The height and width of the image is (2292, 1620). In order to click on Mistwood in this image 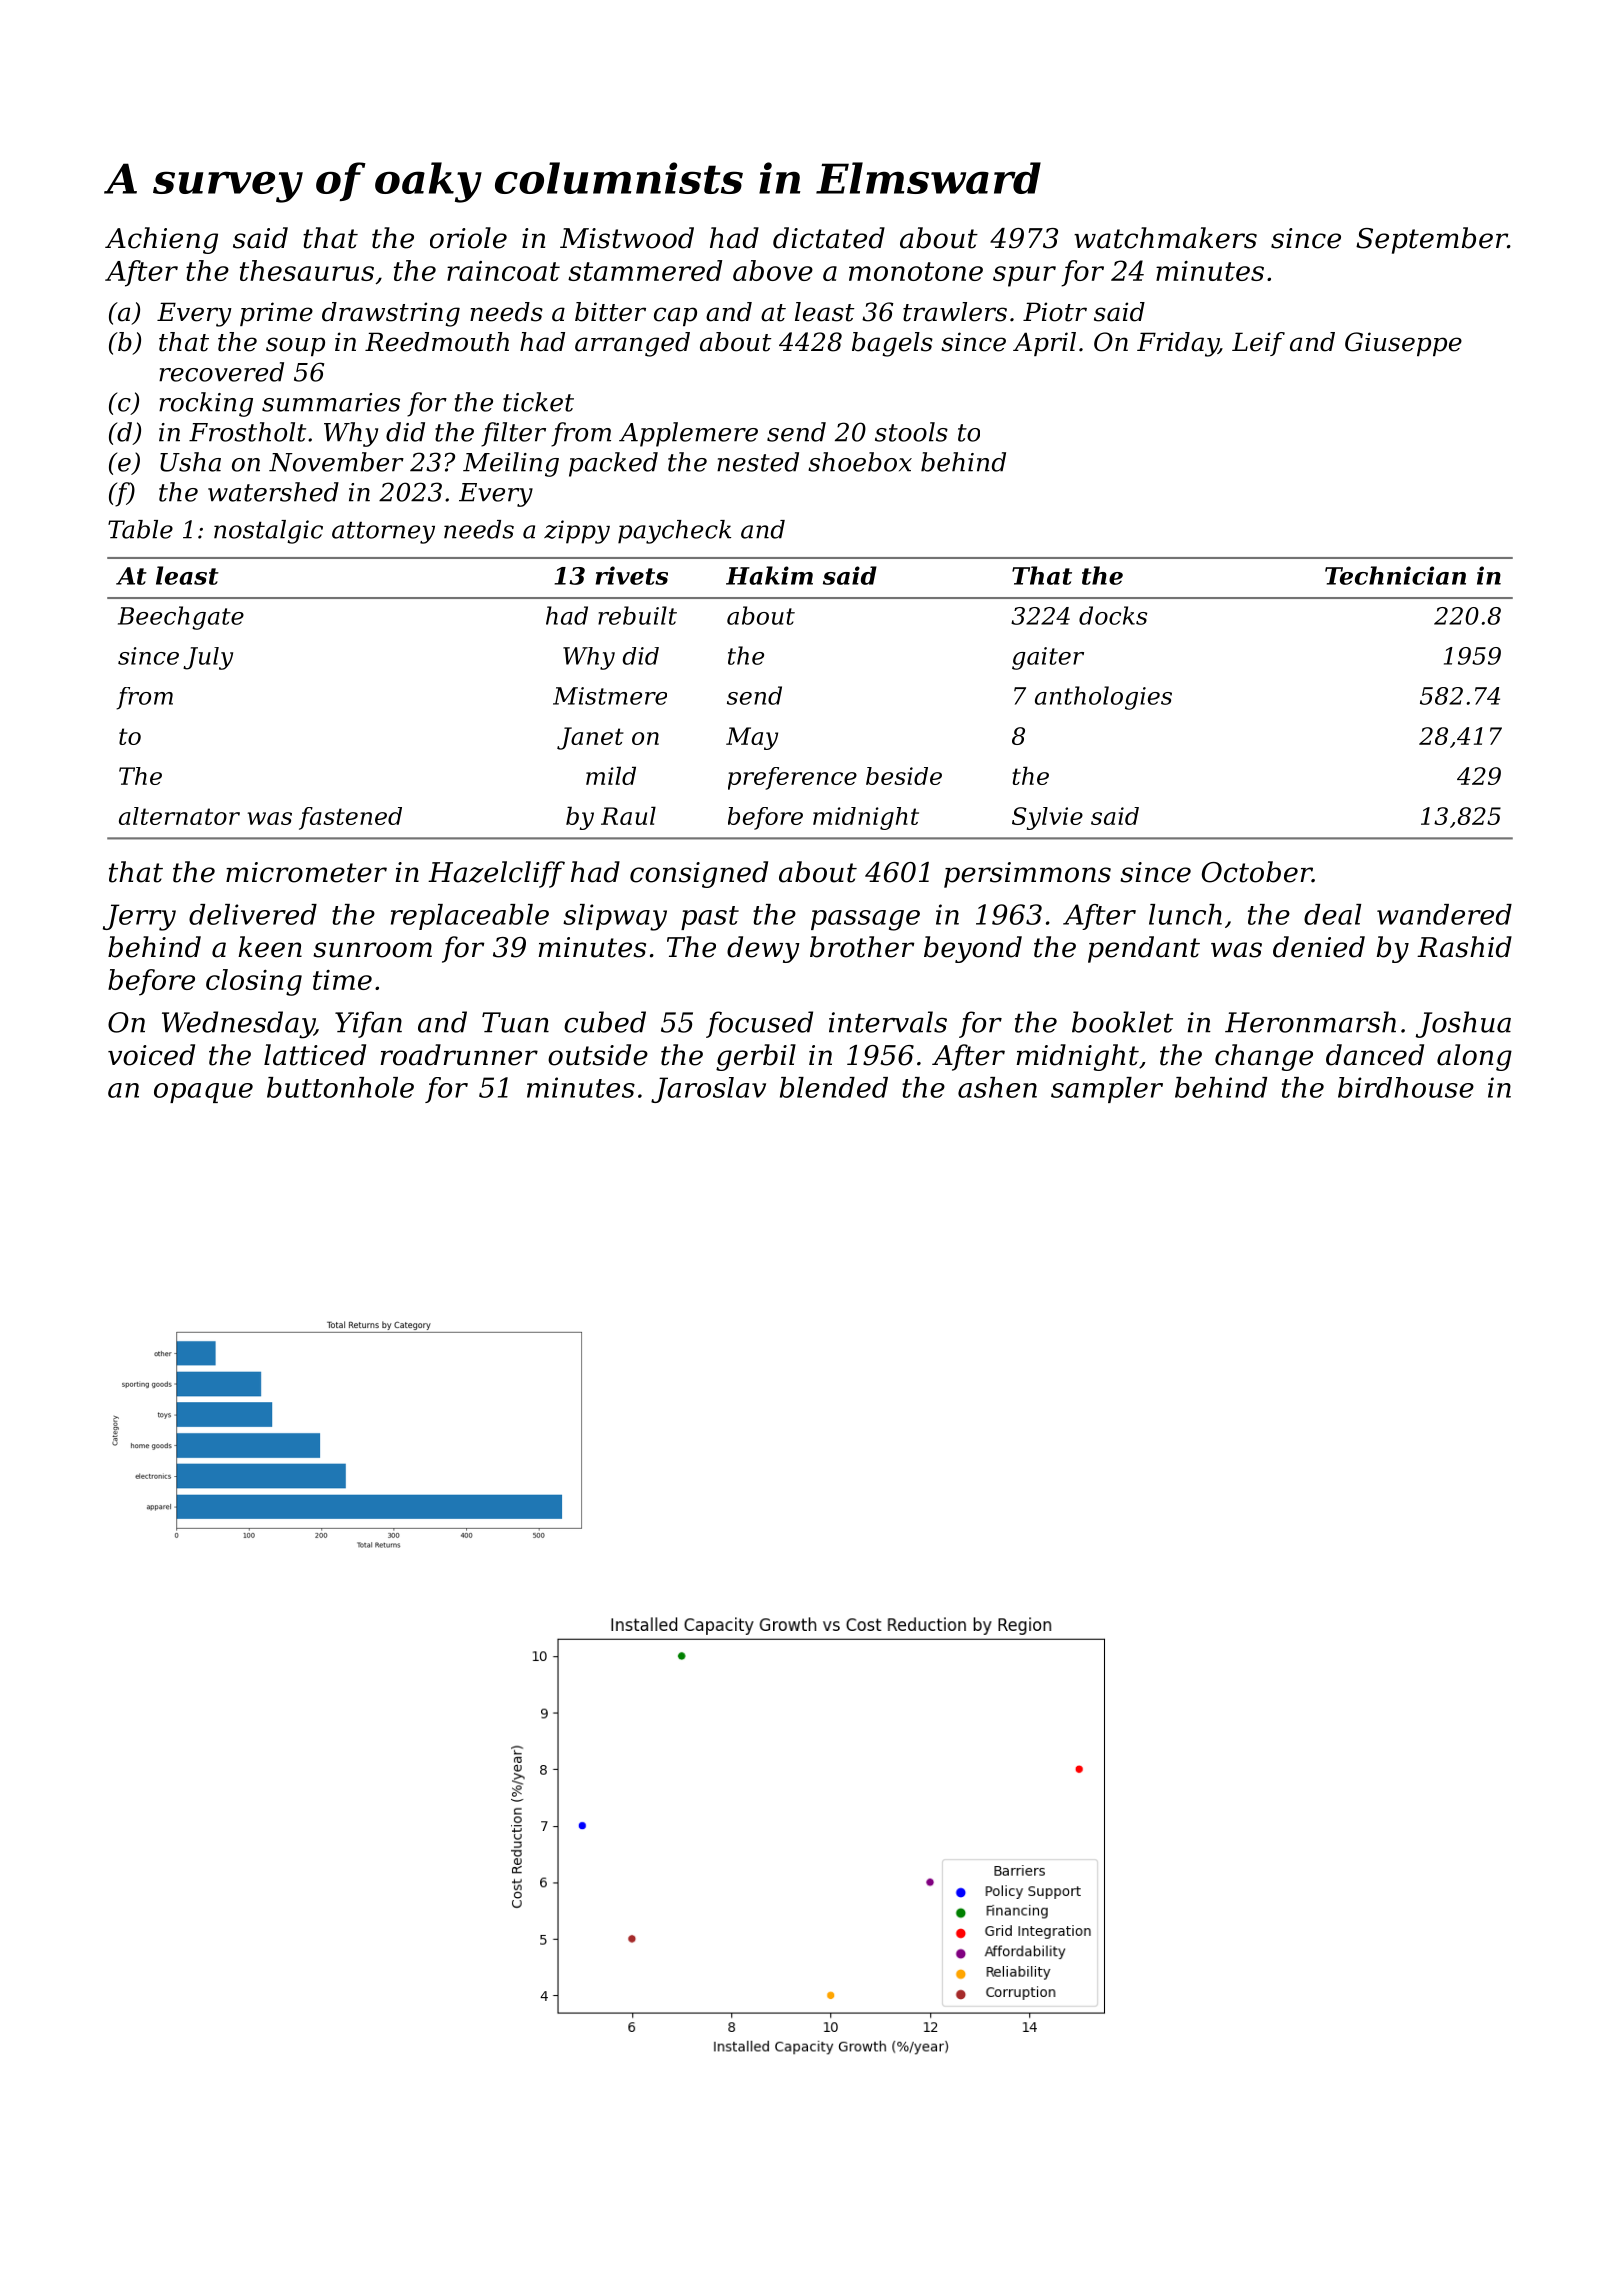, I will do `click(627, 238)`.
